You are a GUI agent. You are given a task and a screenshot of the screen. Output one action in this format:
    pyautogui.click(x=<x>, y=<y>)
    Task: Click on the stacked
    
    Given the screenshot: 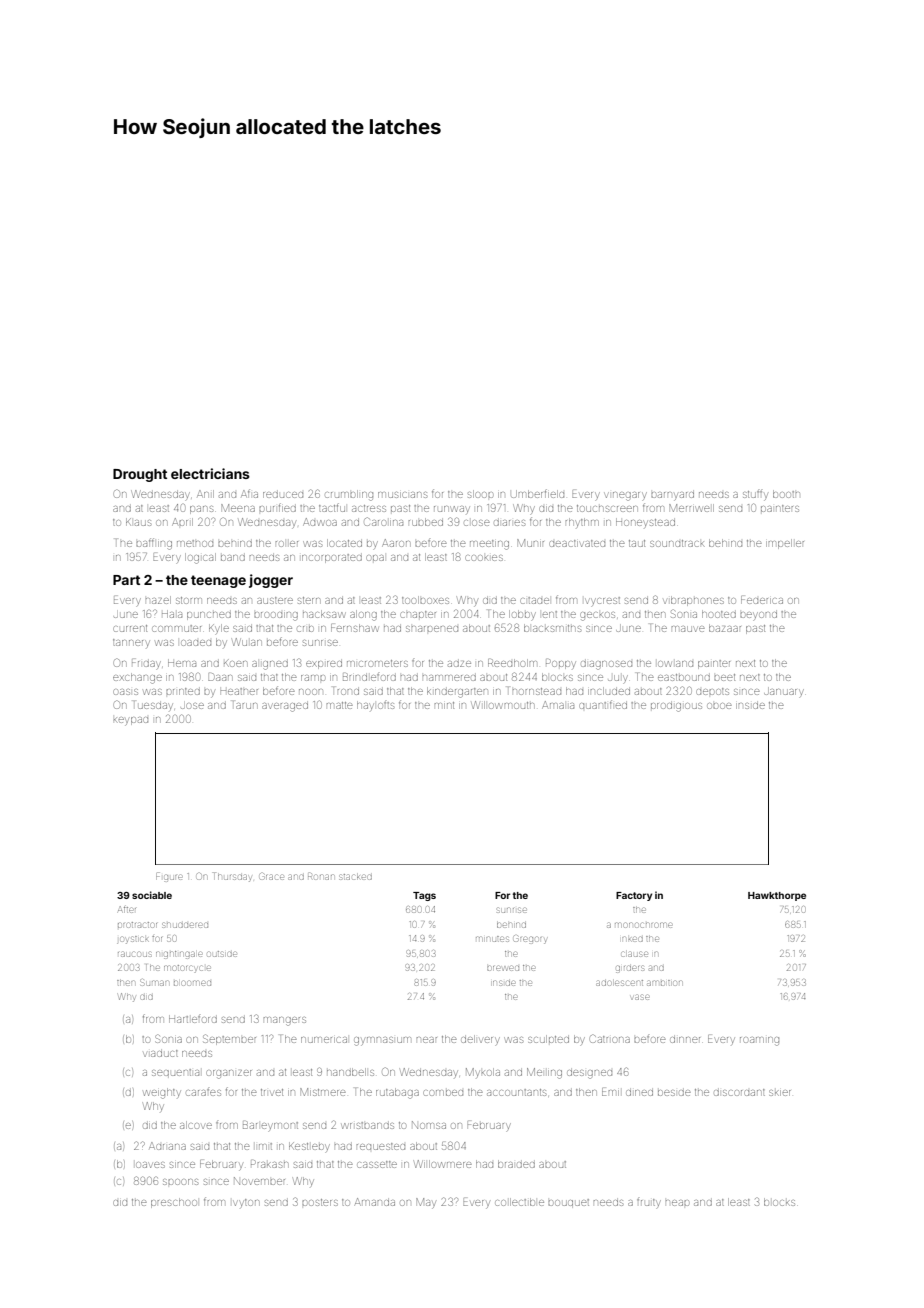 What is the action you would take?
    pyautogui.click(x=355, y=877)
